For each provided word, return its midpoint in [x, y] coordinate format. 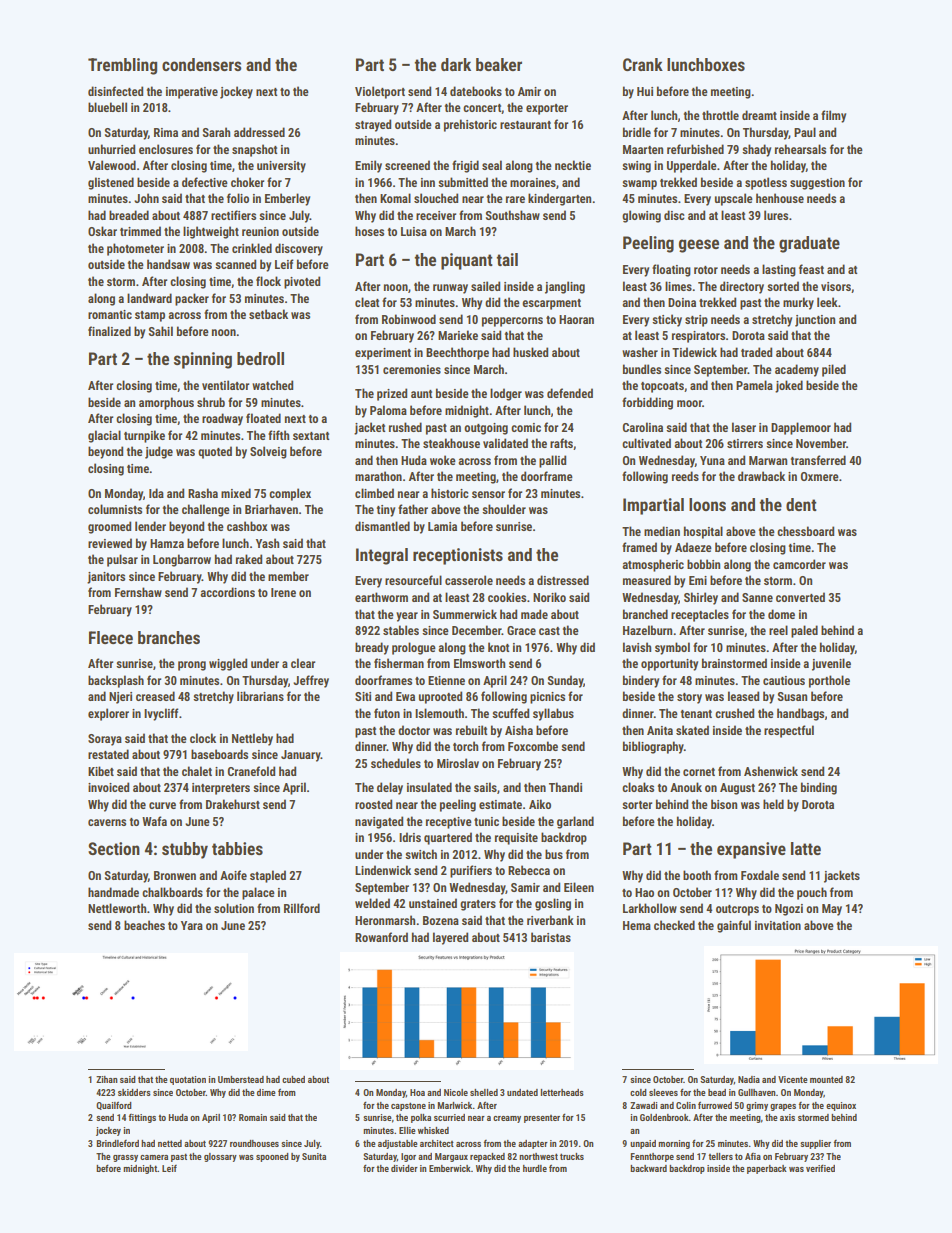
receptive [449, 823]
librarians [260, 696]
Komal [395, 198]
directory [742, 287]
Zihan [107, 1079]
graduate [809, 244]
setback [268, 314]
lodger [506, 394]
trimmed [140, 231]
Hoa [417, 1092]
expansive [751, 850]
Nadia [749, 1079]
